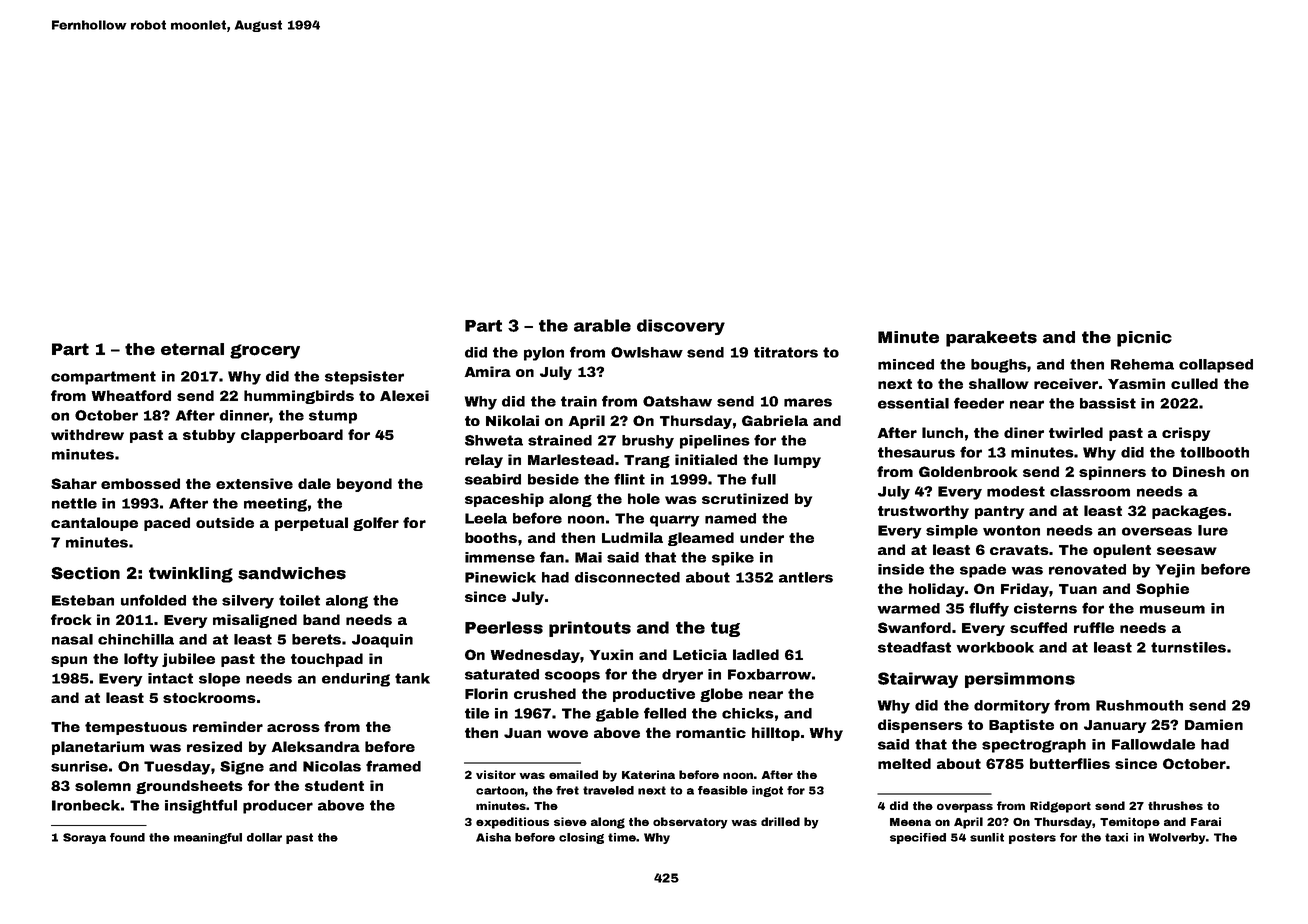 This image has width=1308, height=924. Describe the element at coordinates (916, 452) in the image. I see `thesaurus` at that location.
